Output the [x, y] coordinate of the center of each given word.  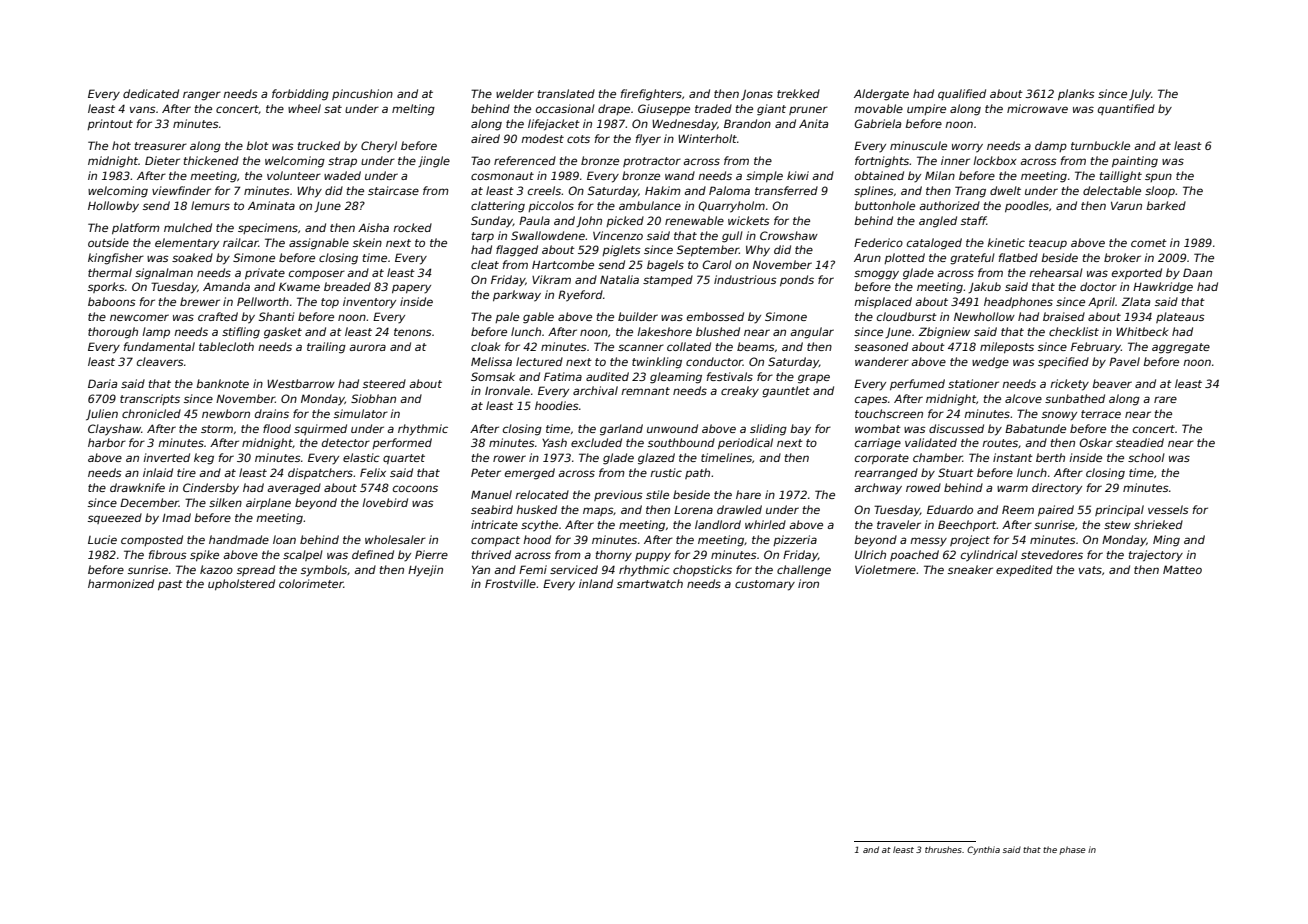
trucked [319, 145]
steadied [1140, 442]
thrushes [943, 849]
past [170, 585]
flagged [517, 251]
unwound [672, 428]
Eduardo [950, 509]
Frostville [510, 583]
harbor [107, 442]
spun [1158, 177]
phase [1072, 850]
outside [108, 242]
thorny [614, 556]
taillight [1121, 177]
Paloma [729, 190]
